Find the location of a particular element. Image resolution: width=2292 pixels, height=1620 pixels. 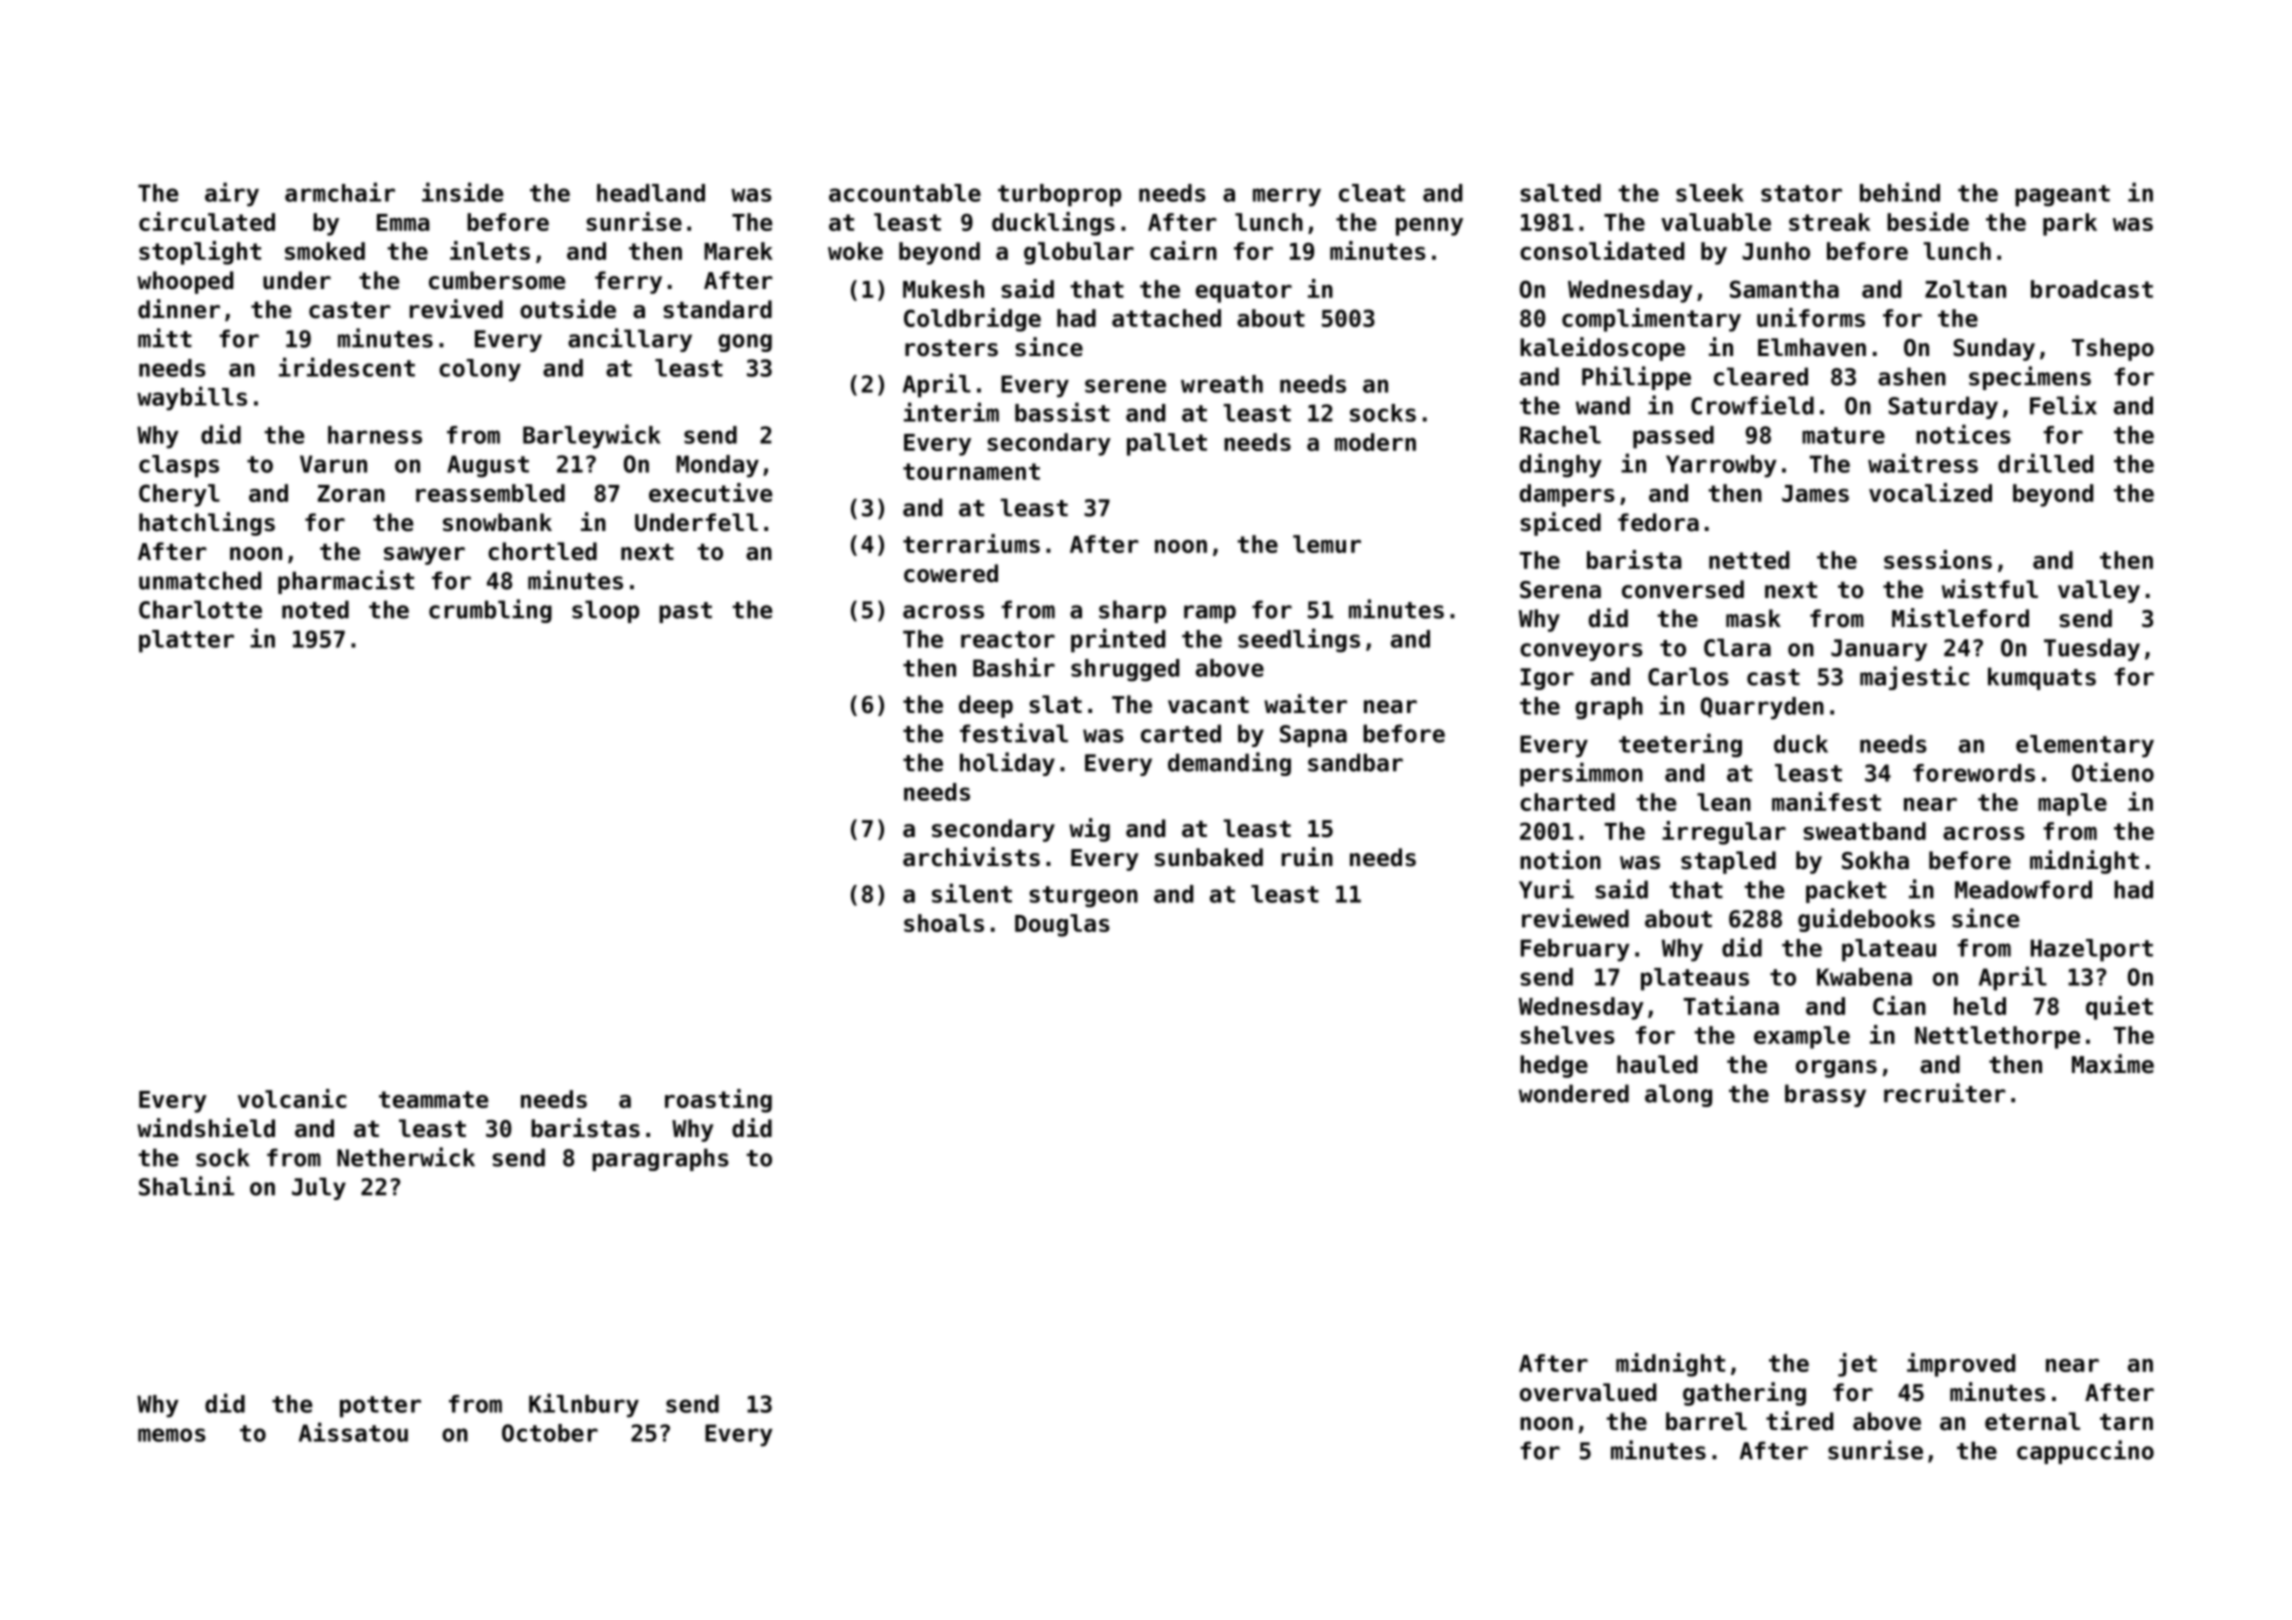

turboprop is located at coordinates (1059, 195).
